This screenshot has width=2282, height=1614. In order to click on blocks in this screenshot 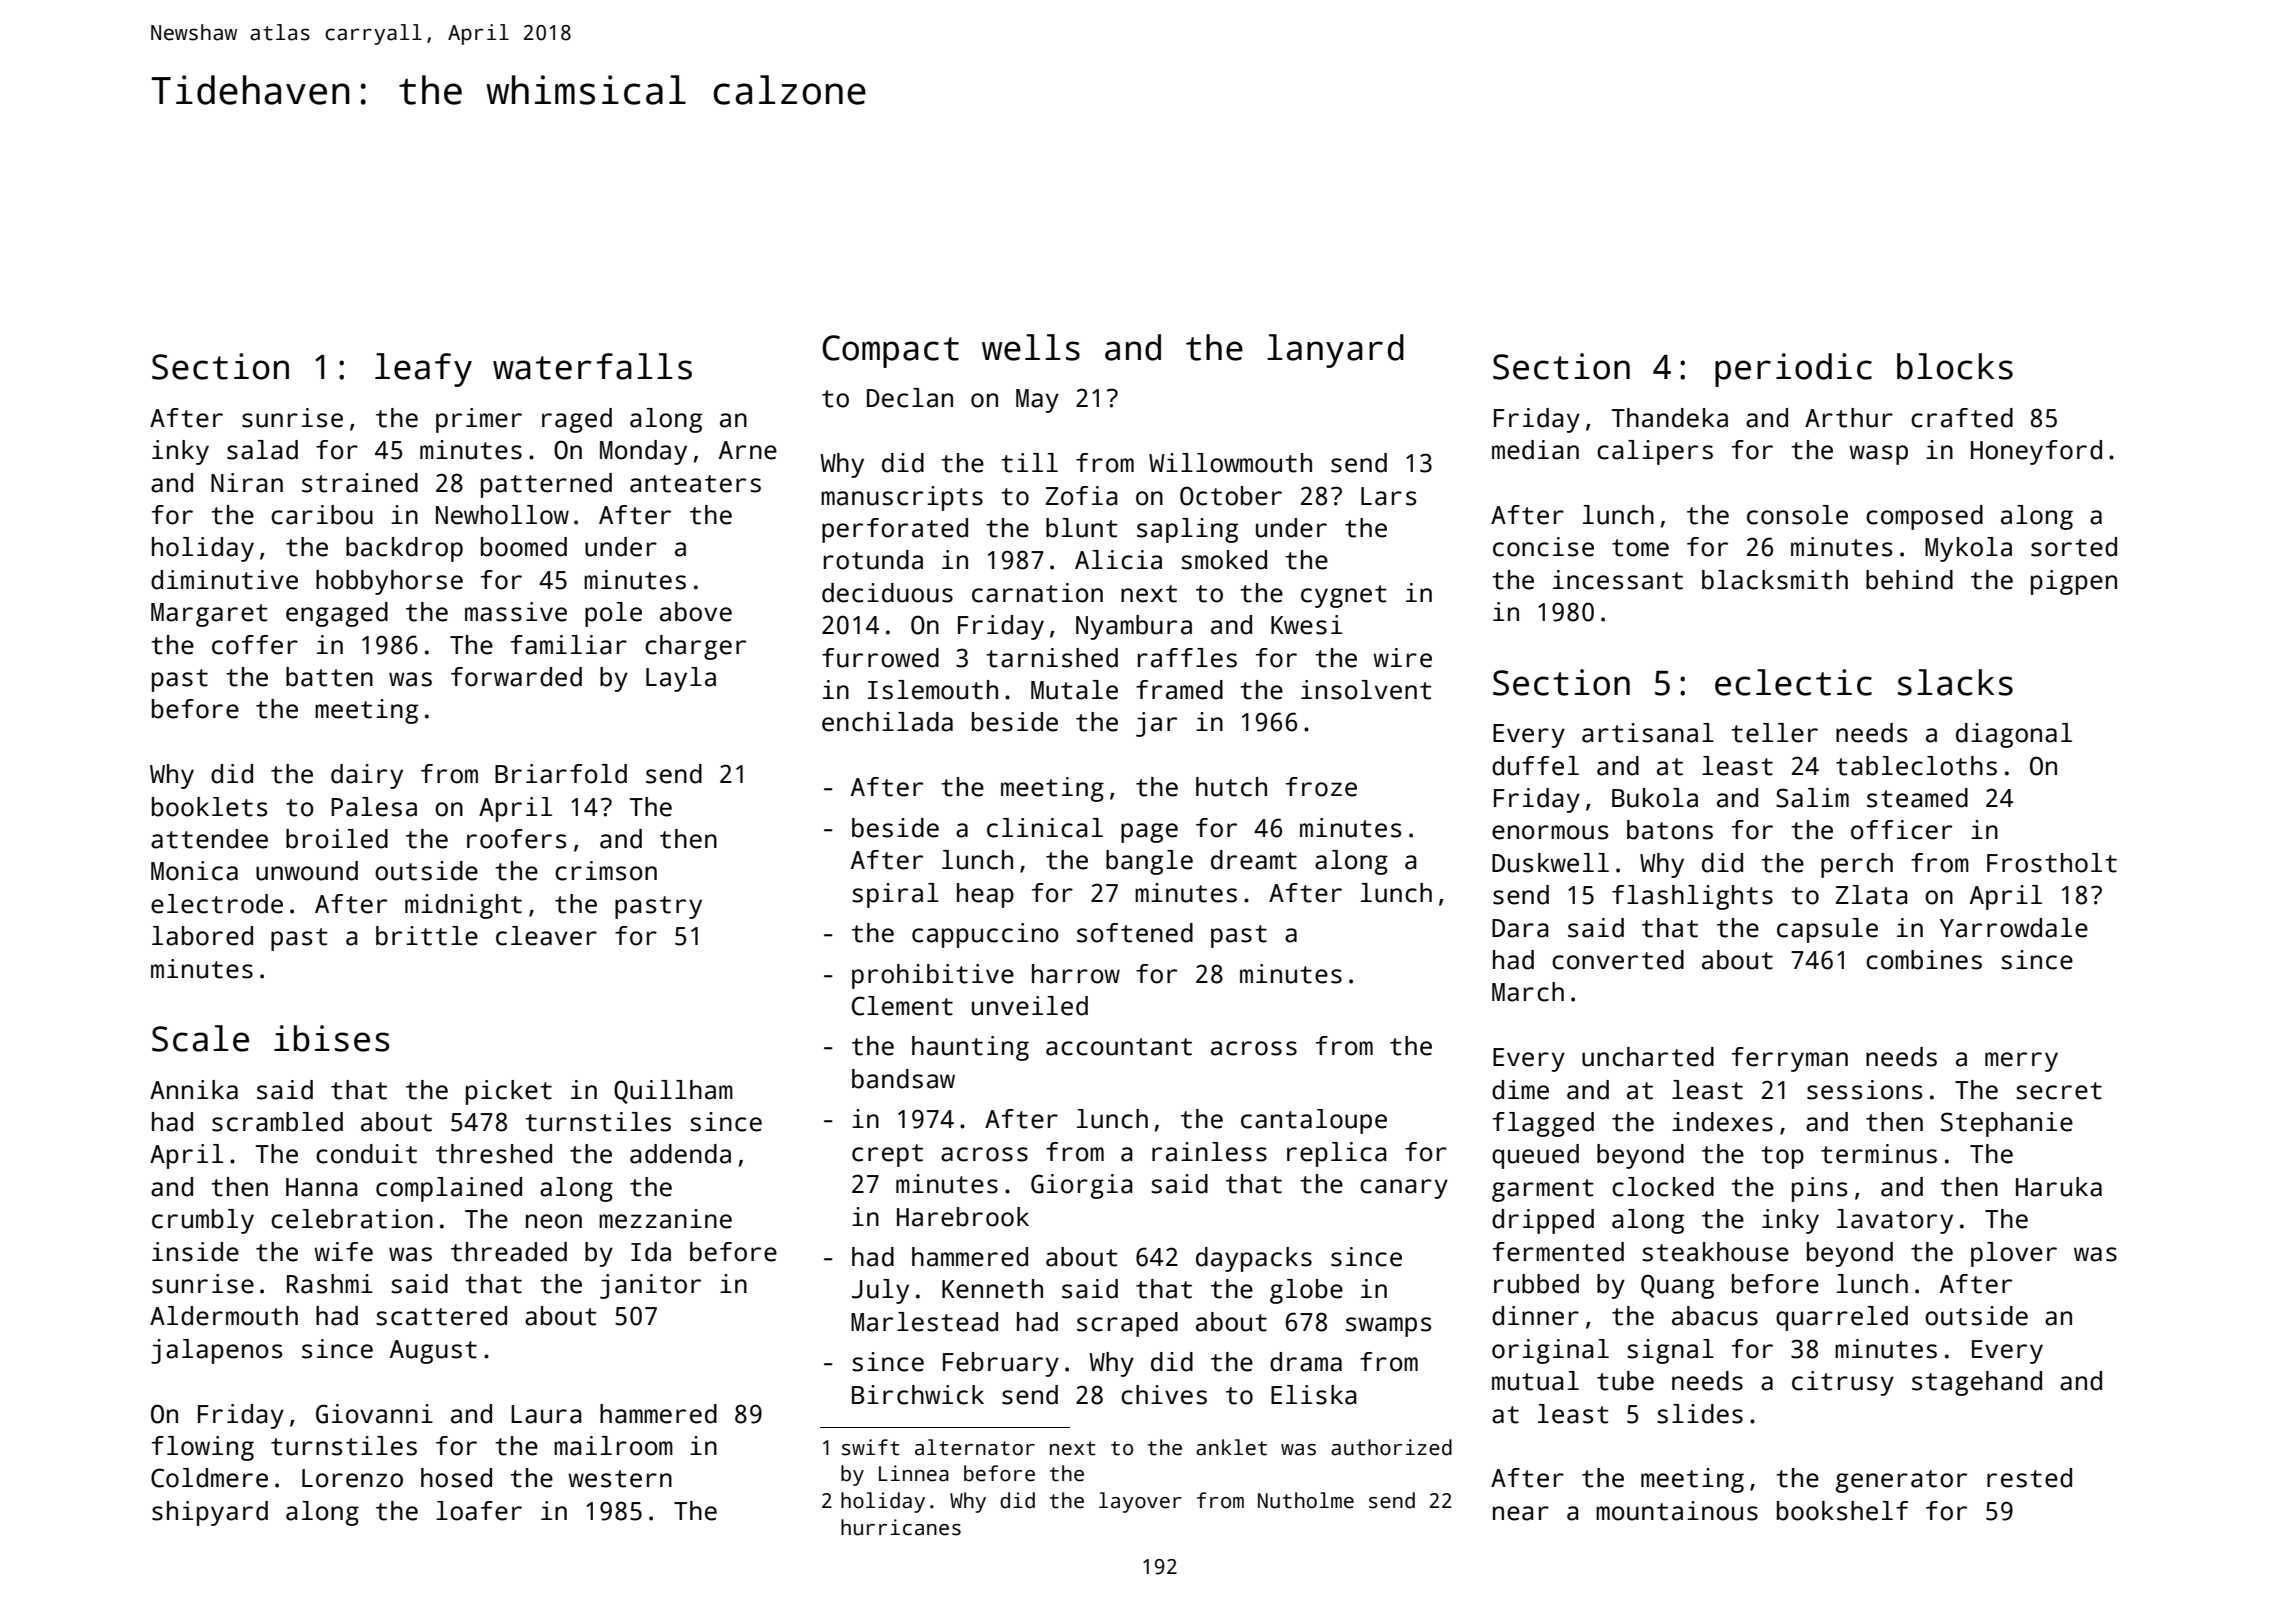, I will do `click(1955, 366)`.
